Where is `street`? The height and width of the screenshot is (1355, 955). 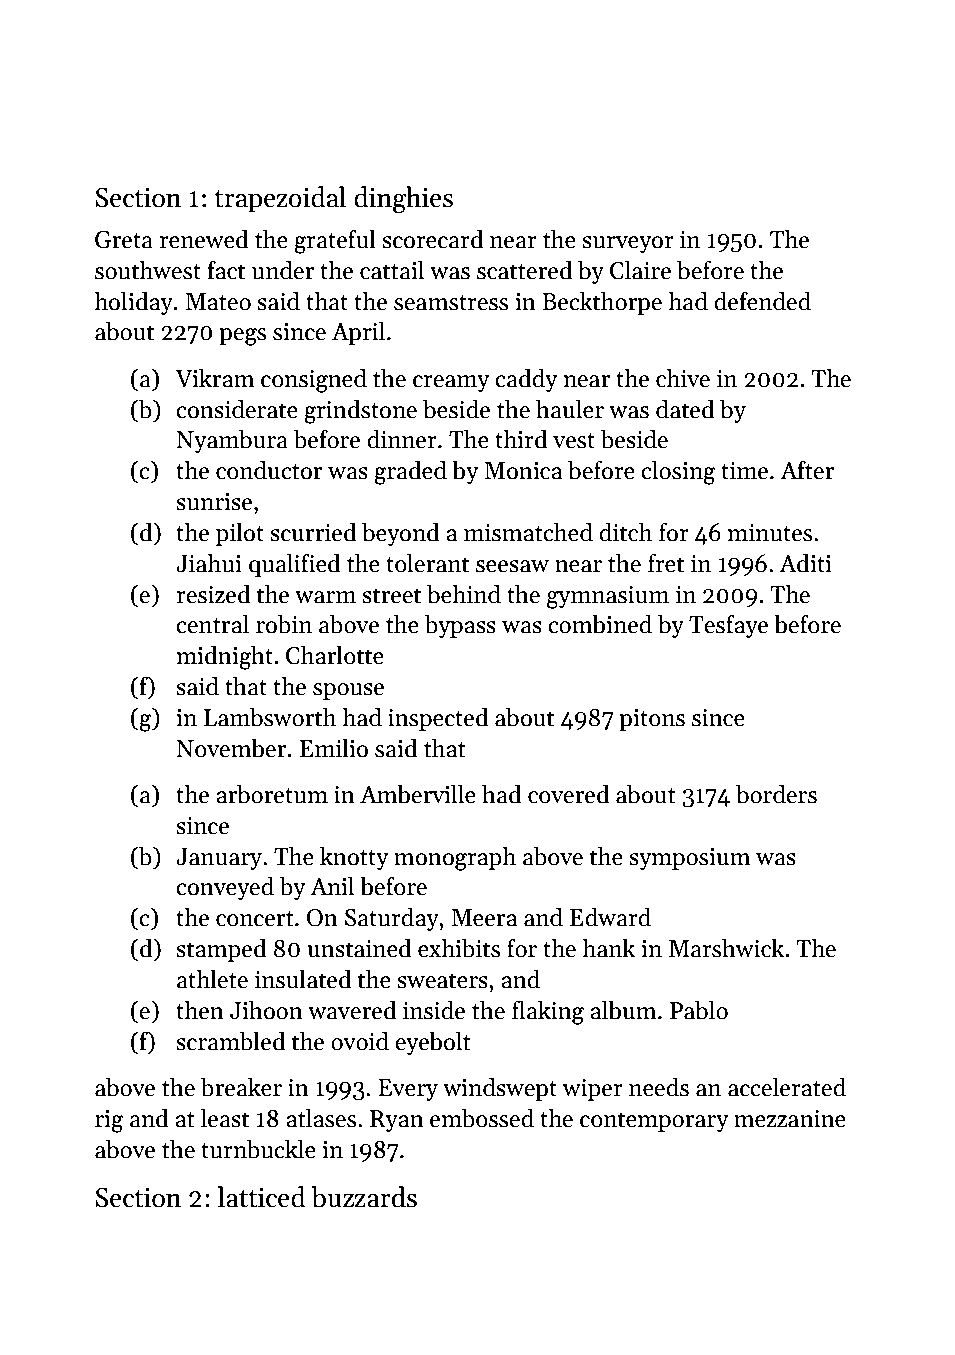 street is located at coordinates (391, 596).
